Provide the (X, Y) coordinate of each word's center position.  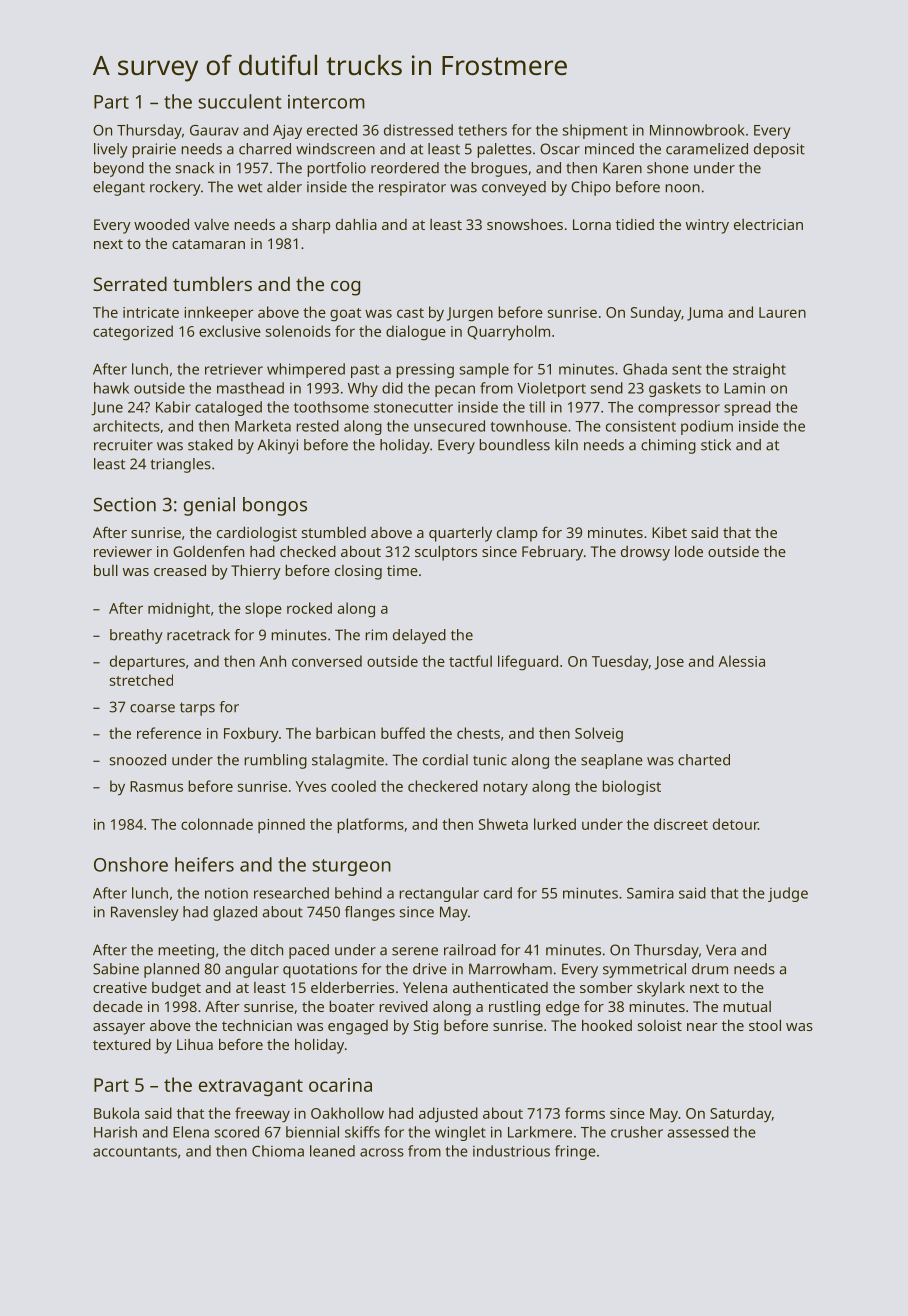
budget (176, 989)
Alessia (741, 661)
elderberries (352, 987)
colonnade (217, 824)
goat (345, 315)
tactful (470, 661)
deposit (779, 150)
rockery (175, 188)
